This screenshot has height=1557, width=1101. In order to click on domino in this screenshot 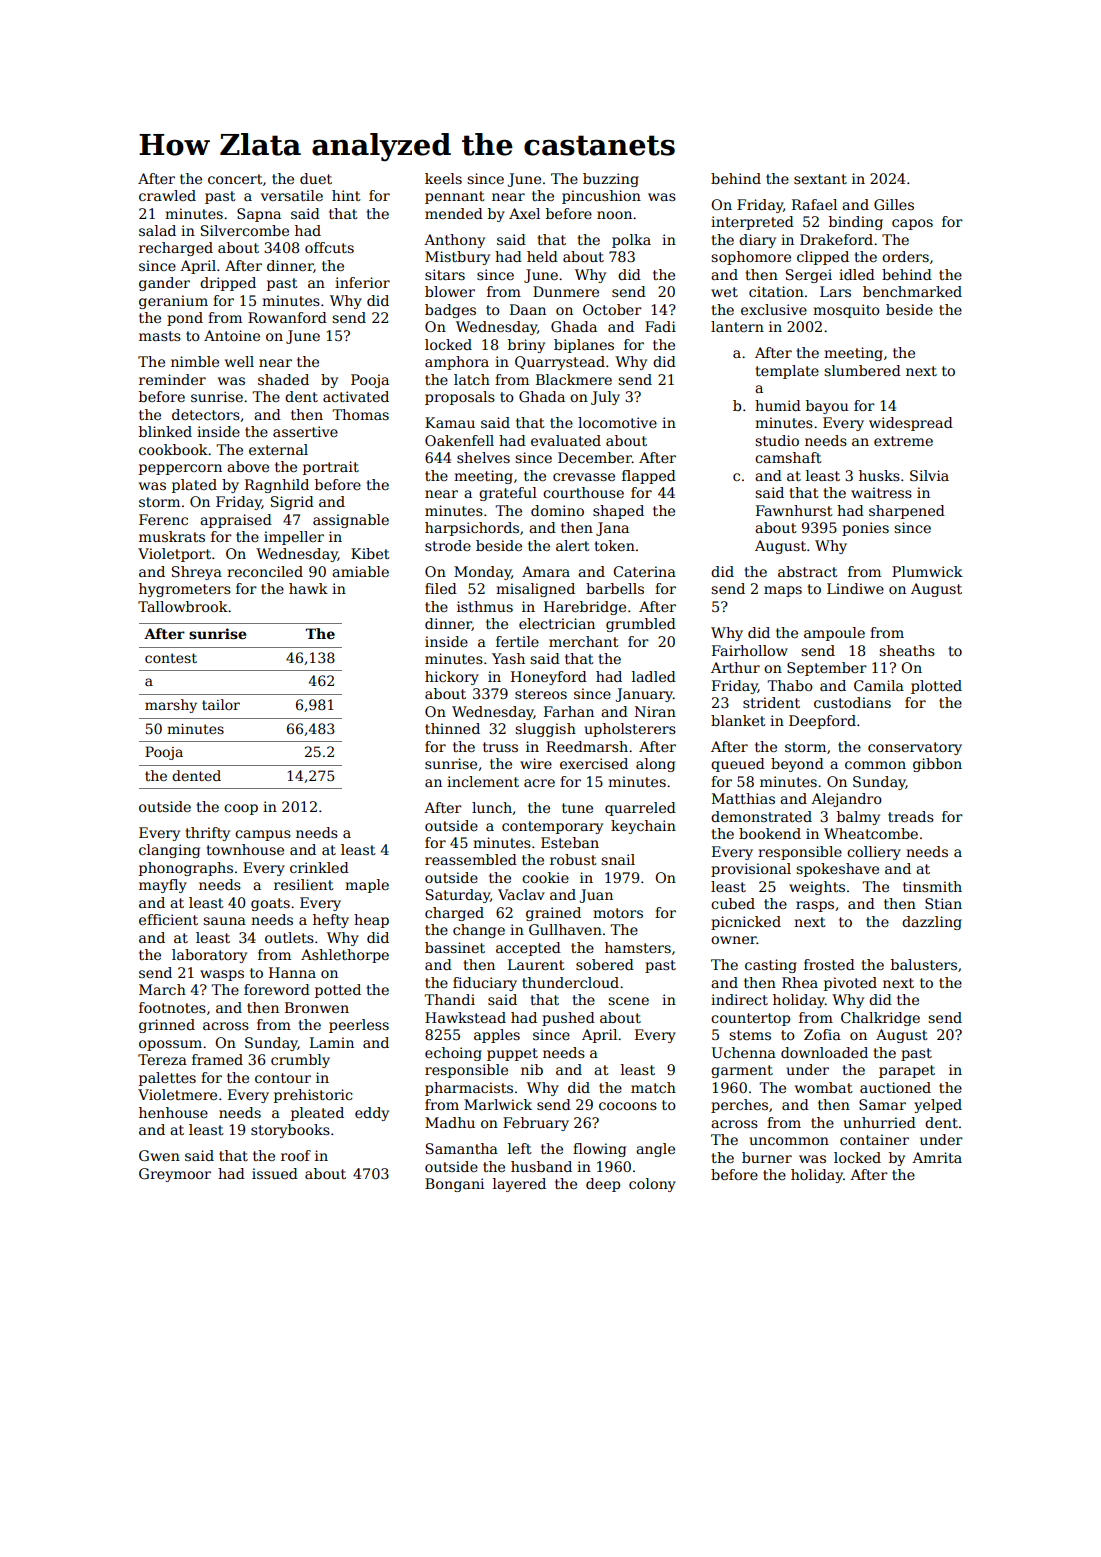, I will do `click(557, 510)`.
